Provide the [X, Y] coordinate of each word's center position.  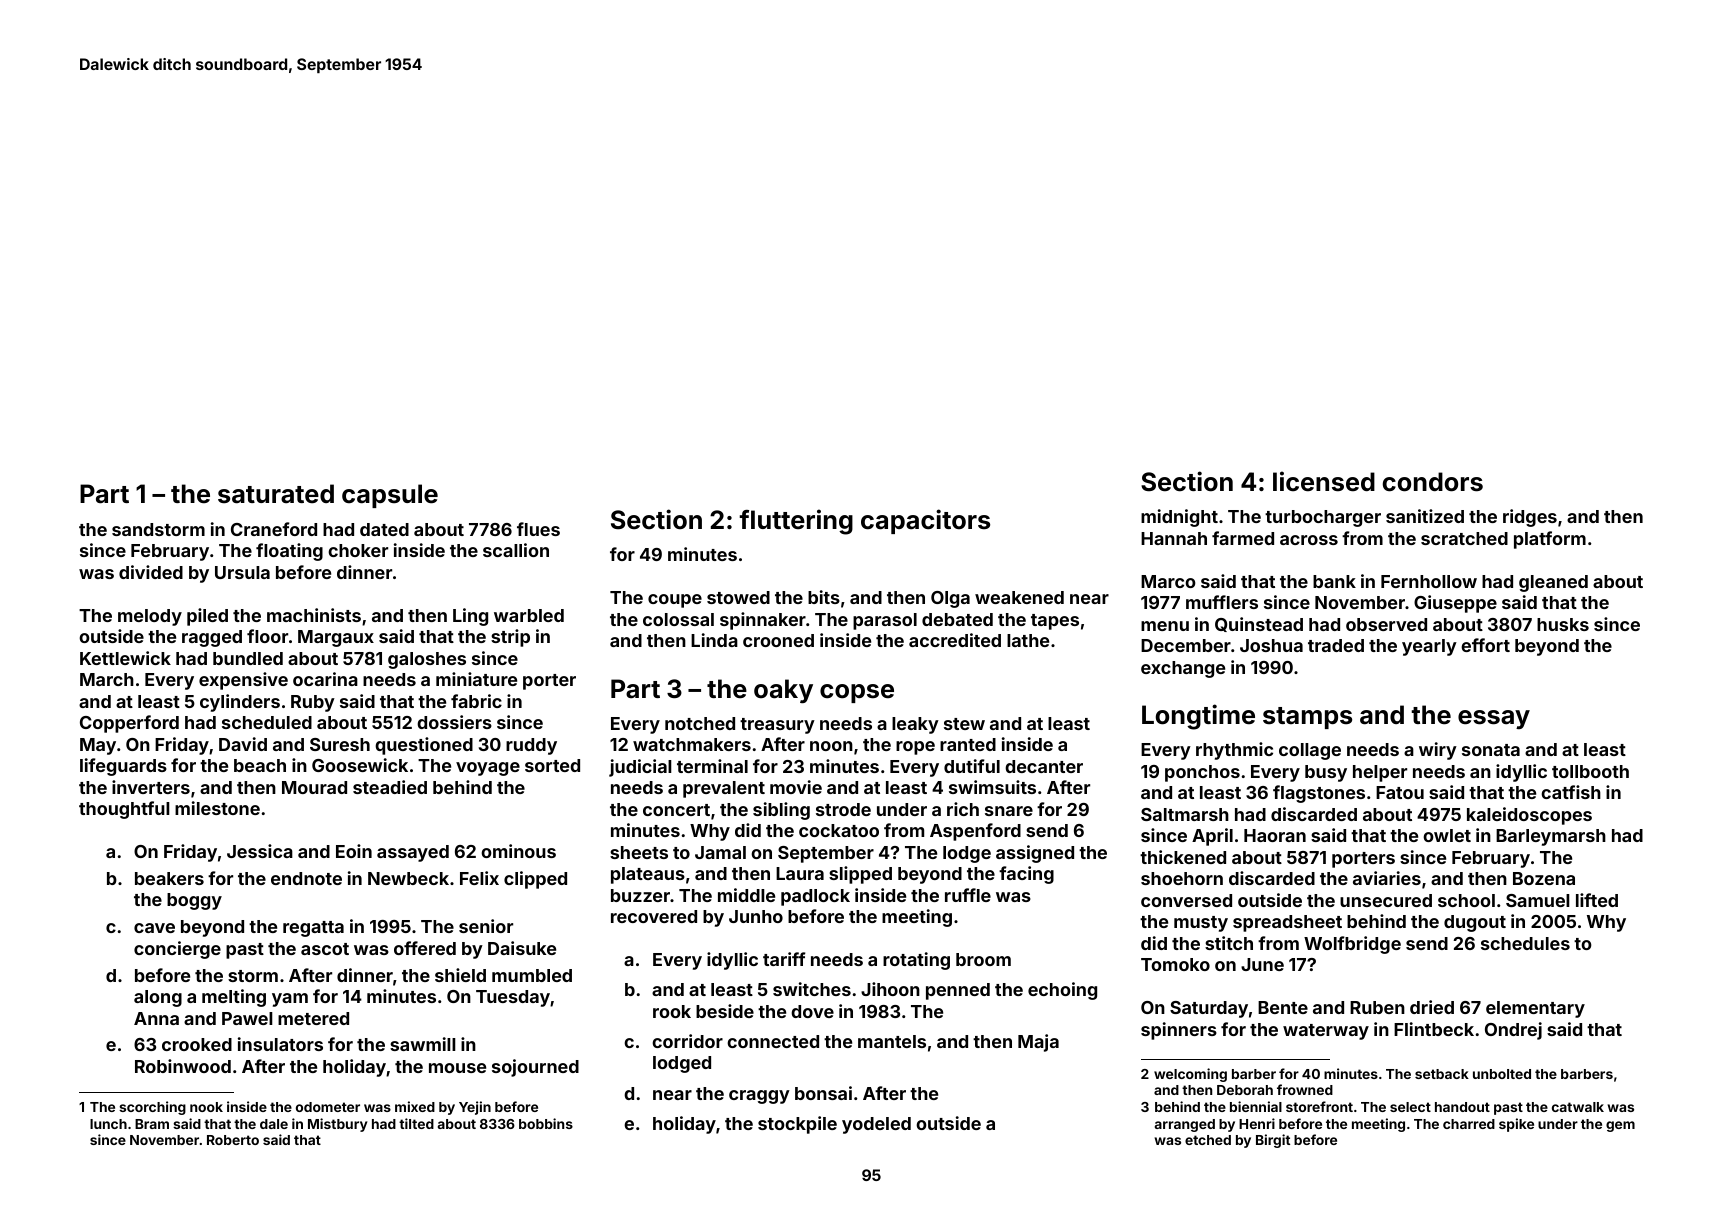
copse [857, 693]
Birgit [1273, 1141]
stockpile [797, 1125]
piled [207, 617]
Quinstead [1259, 624]
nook [206, 1107]
